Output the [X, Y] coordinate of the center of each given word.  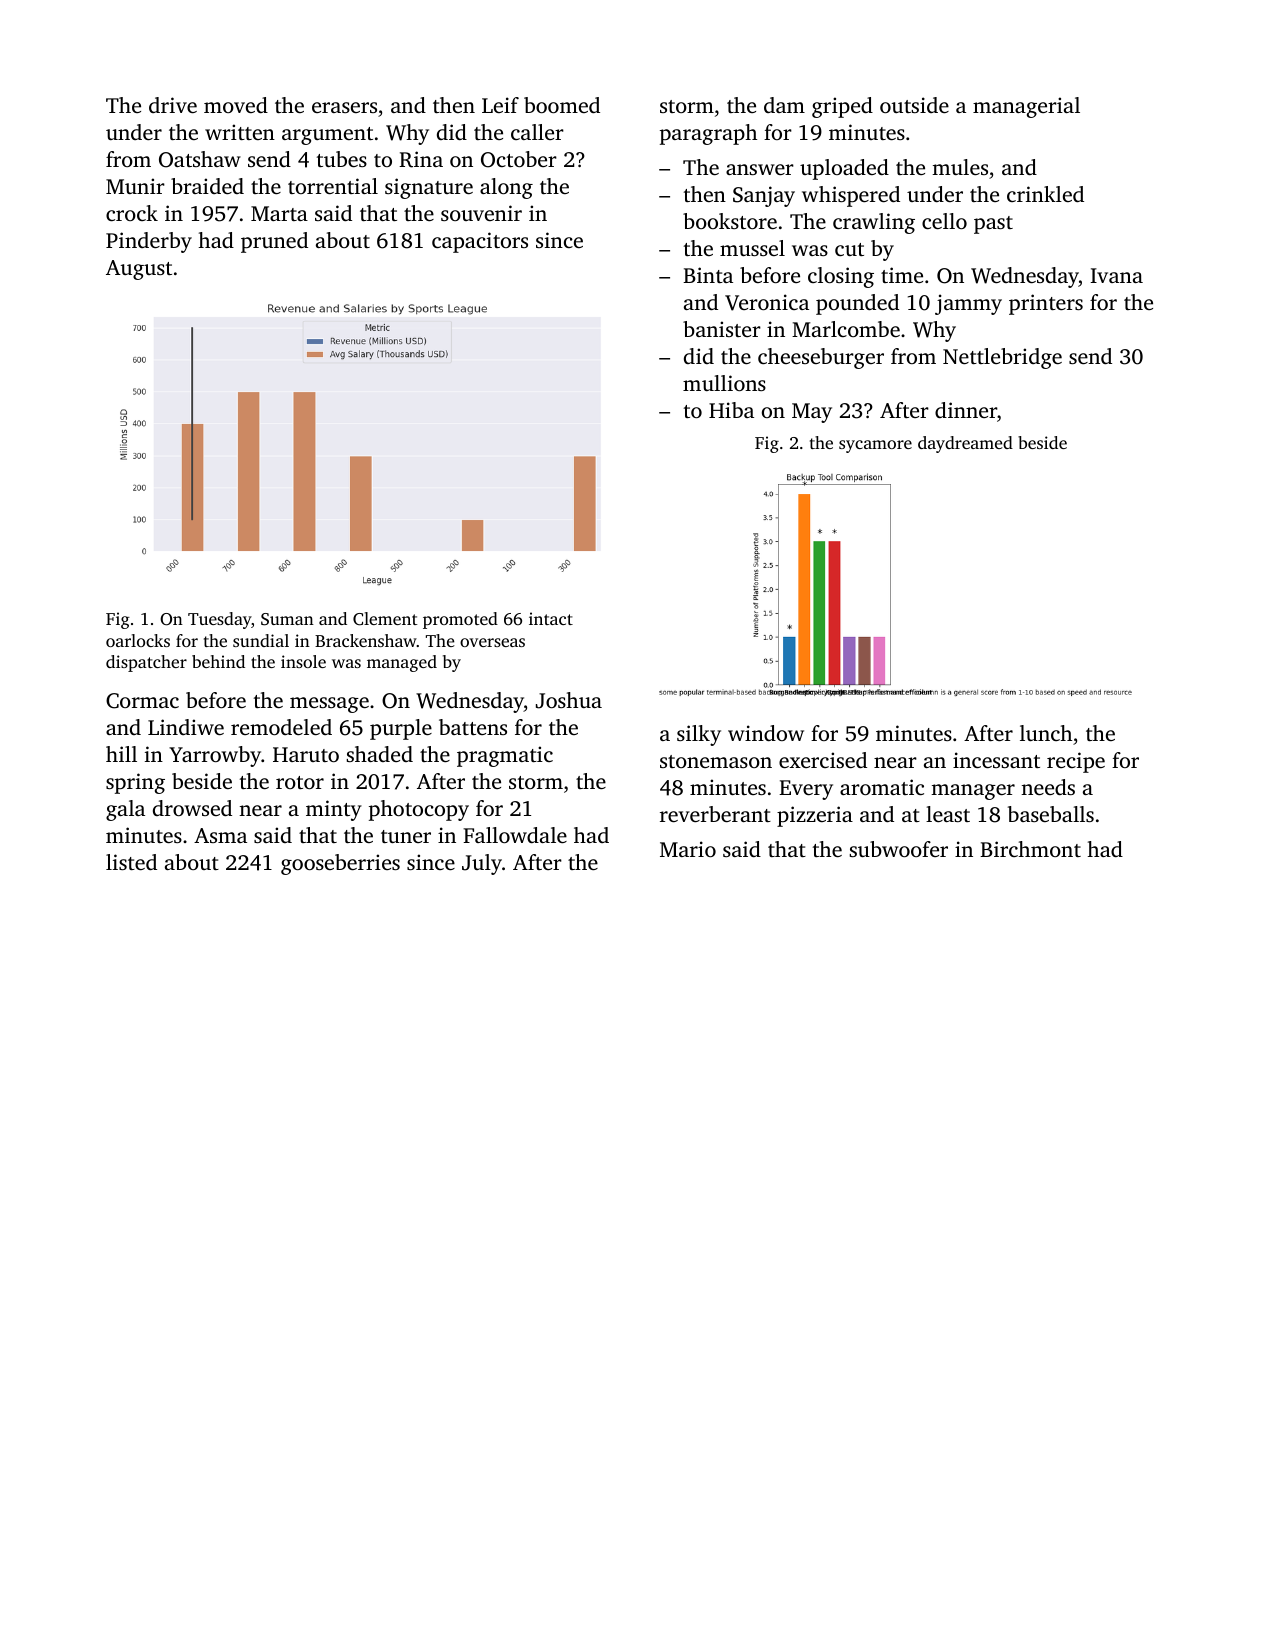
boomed [562, 105]
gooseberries [340, 864]
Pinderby [149, 242]
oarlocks [138, 640]
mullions [724, 383]
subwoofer [898, 849]
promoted [460, 620]
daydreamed [965, 444]
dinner [966, 410]
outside [914, 105]
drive [173, 105]
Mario [688, 849]
